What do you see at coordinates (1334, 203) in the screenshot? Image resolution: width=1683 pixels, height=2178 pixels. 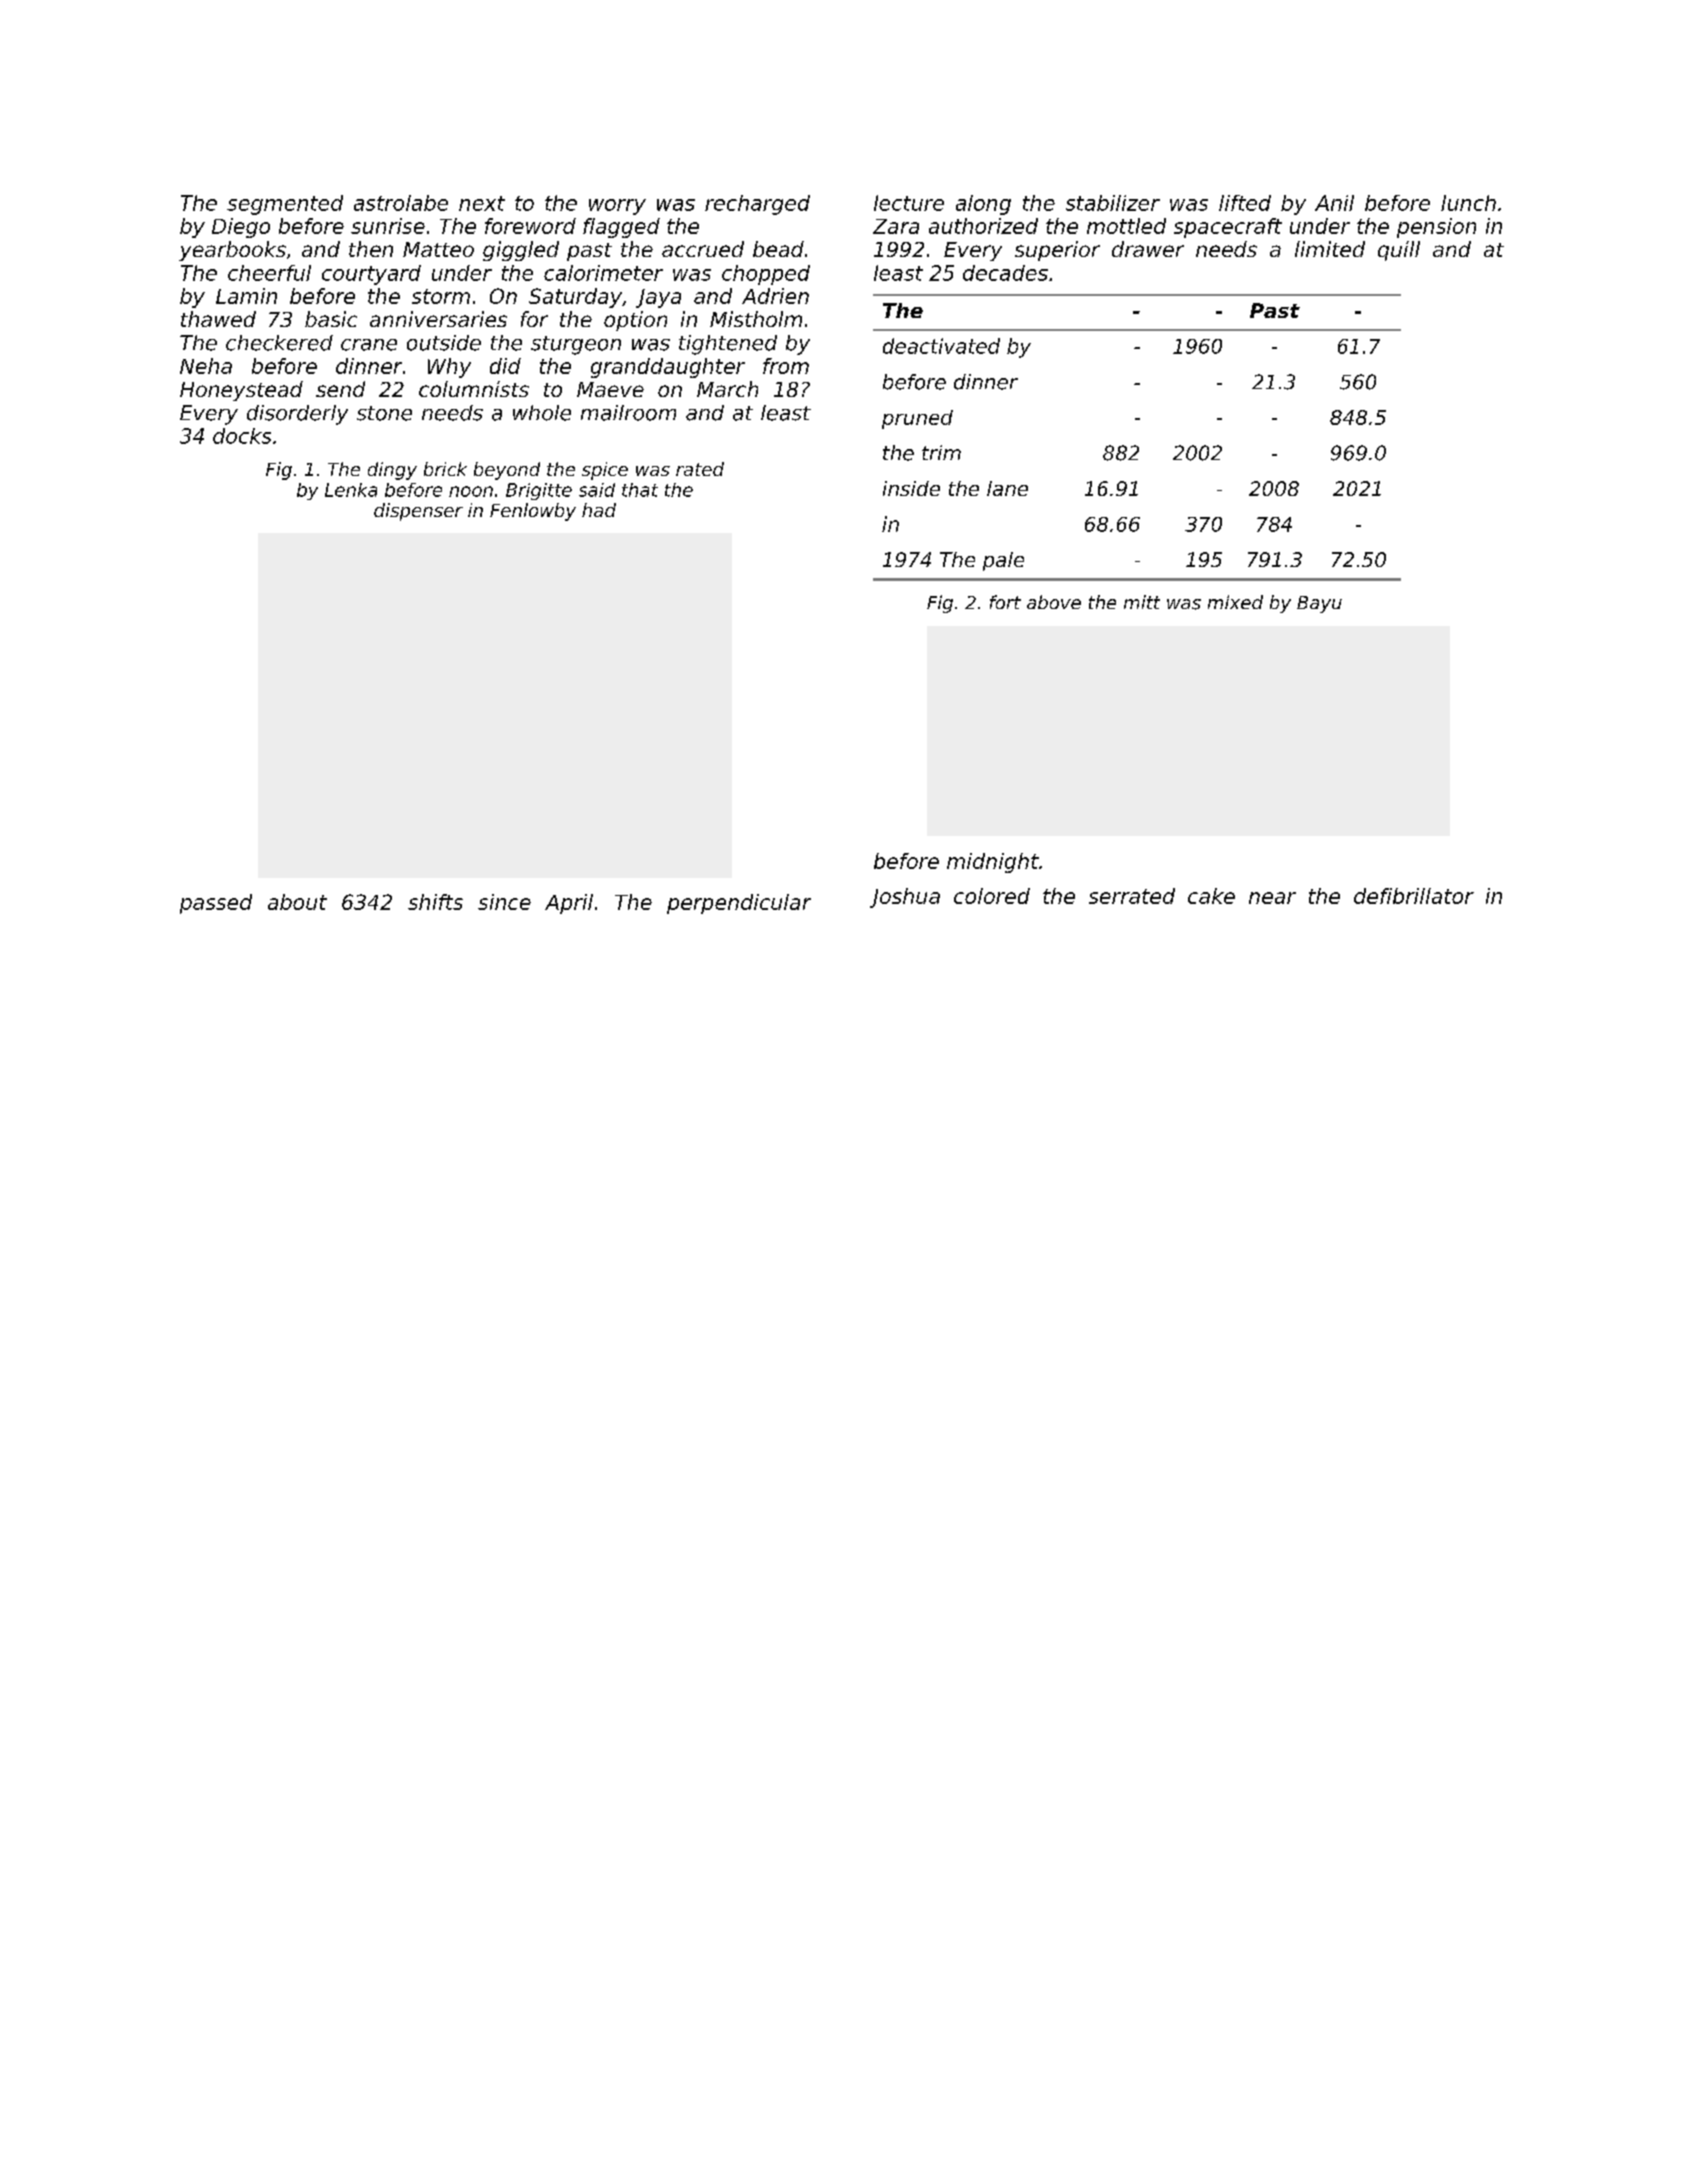 I see `Anil` at bounding box center [1334, 203].
